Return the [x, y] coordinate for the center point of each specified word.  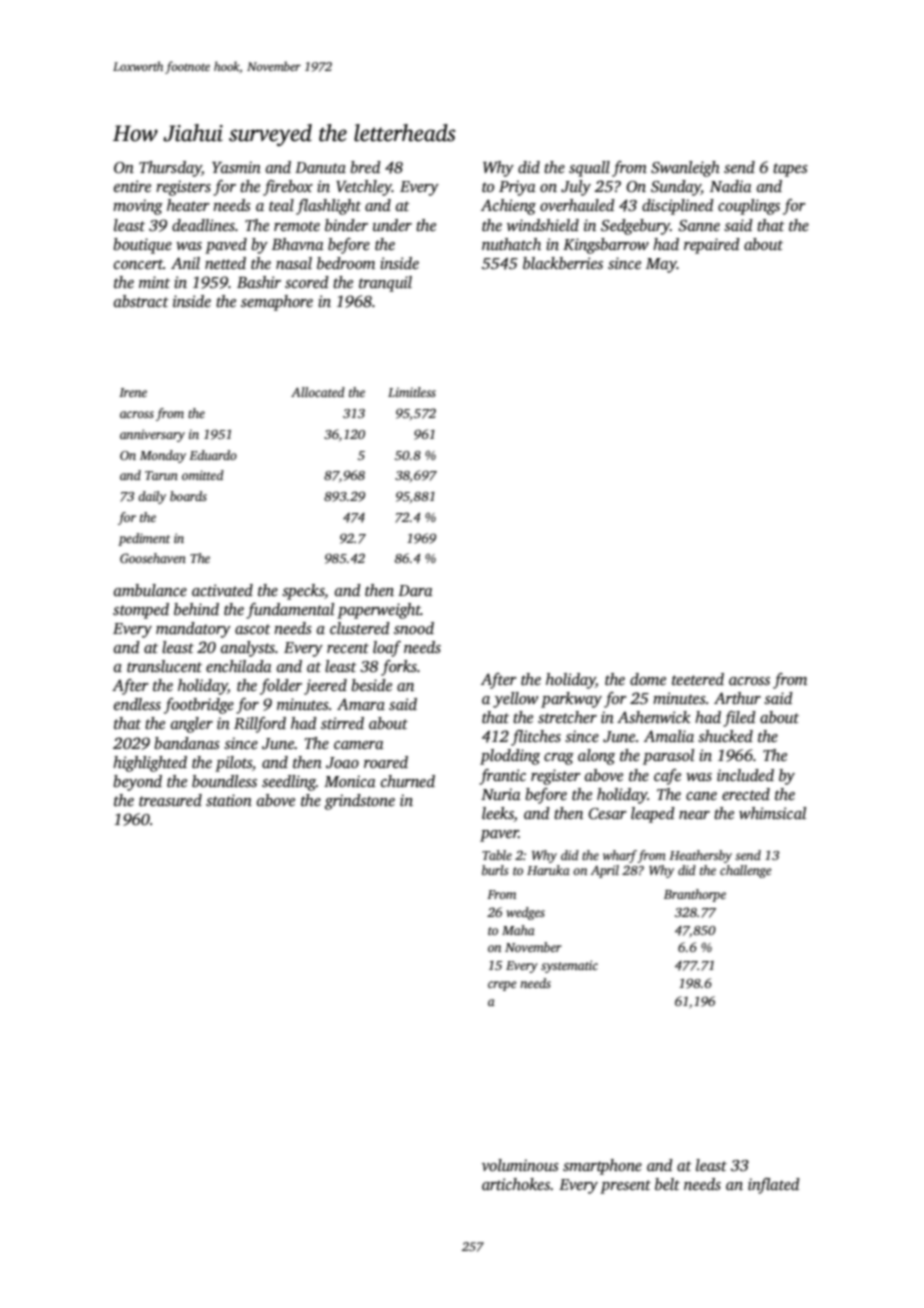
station [229, 800]
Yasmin [236, 167]
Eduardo [213, 455]
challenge [746, 871]
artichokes [516, 1184]
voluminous [520, 1165]
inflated [774, 1186]
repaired [712, 246]
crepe [502, 986]
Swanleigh [685, 169]
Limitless [412, 392]
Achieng [508, 207]
